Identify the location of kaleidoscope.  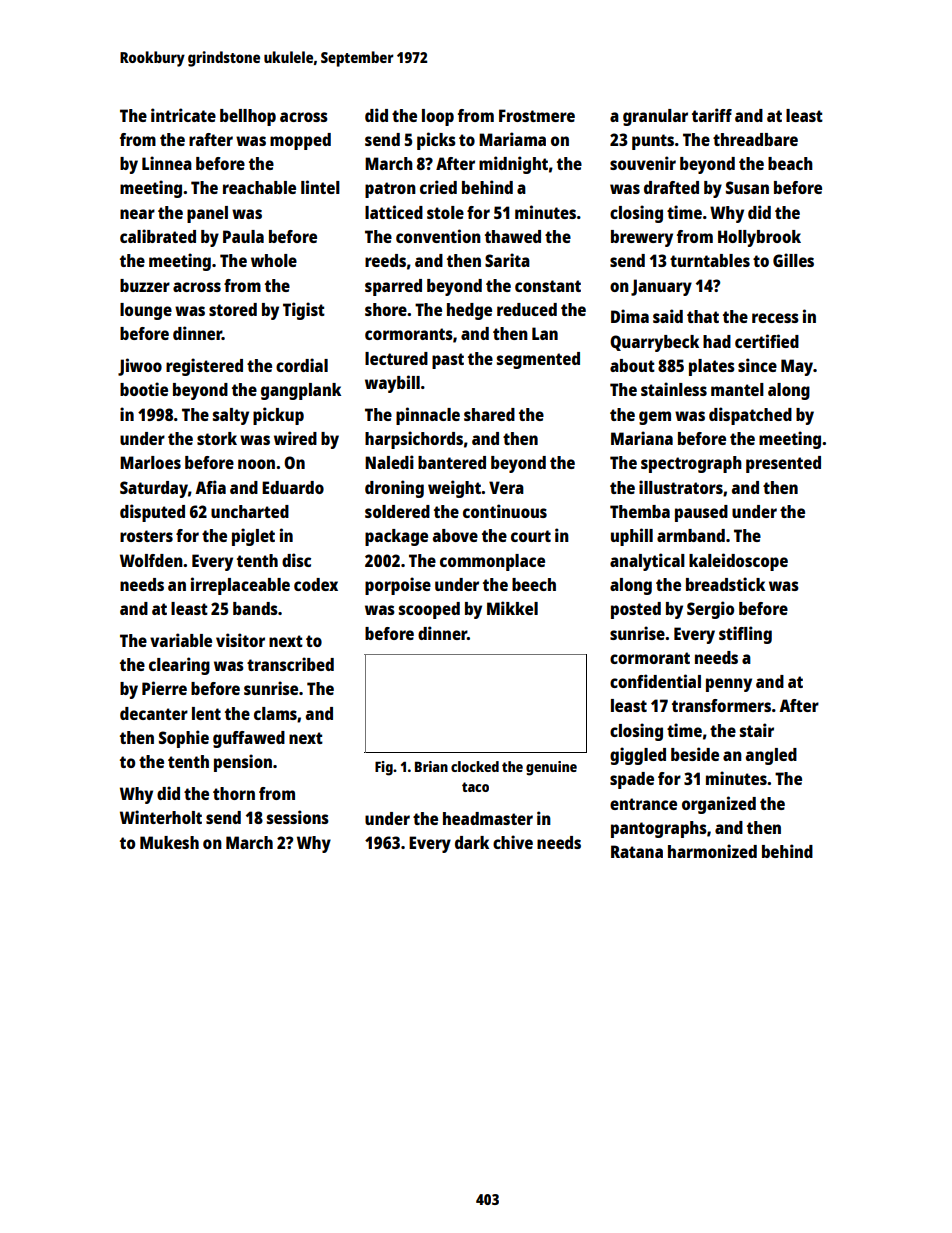
(738, 562).
